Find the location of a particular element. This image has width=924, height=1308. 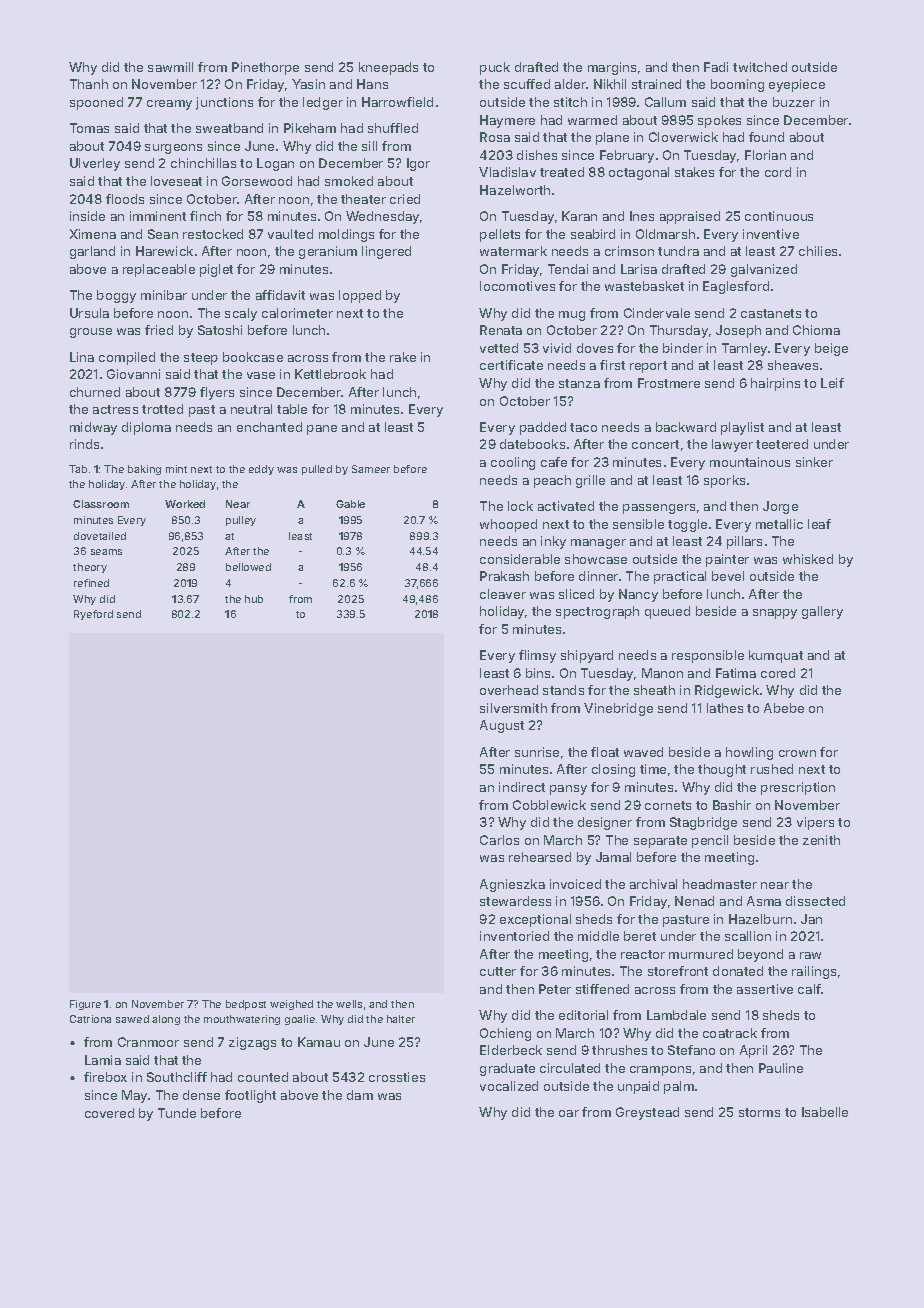

Figure is located at coordinates (85, 1005).
